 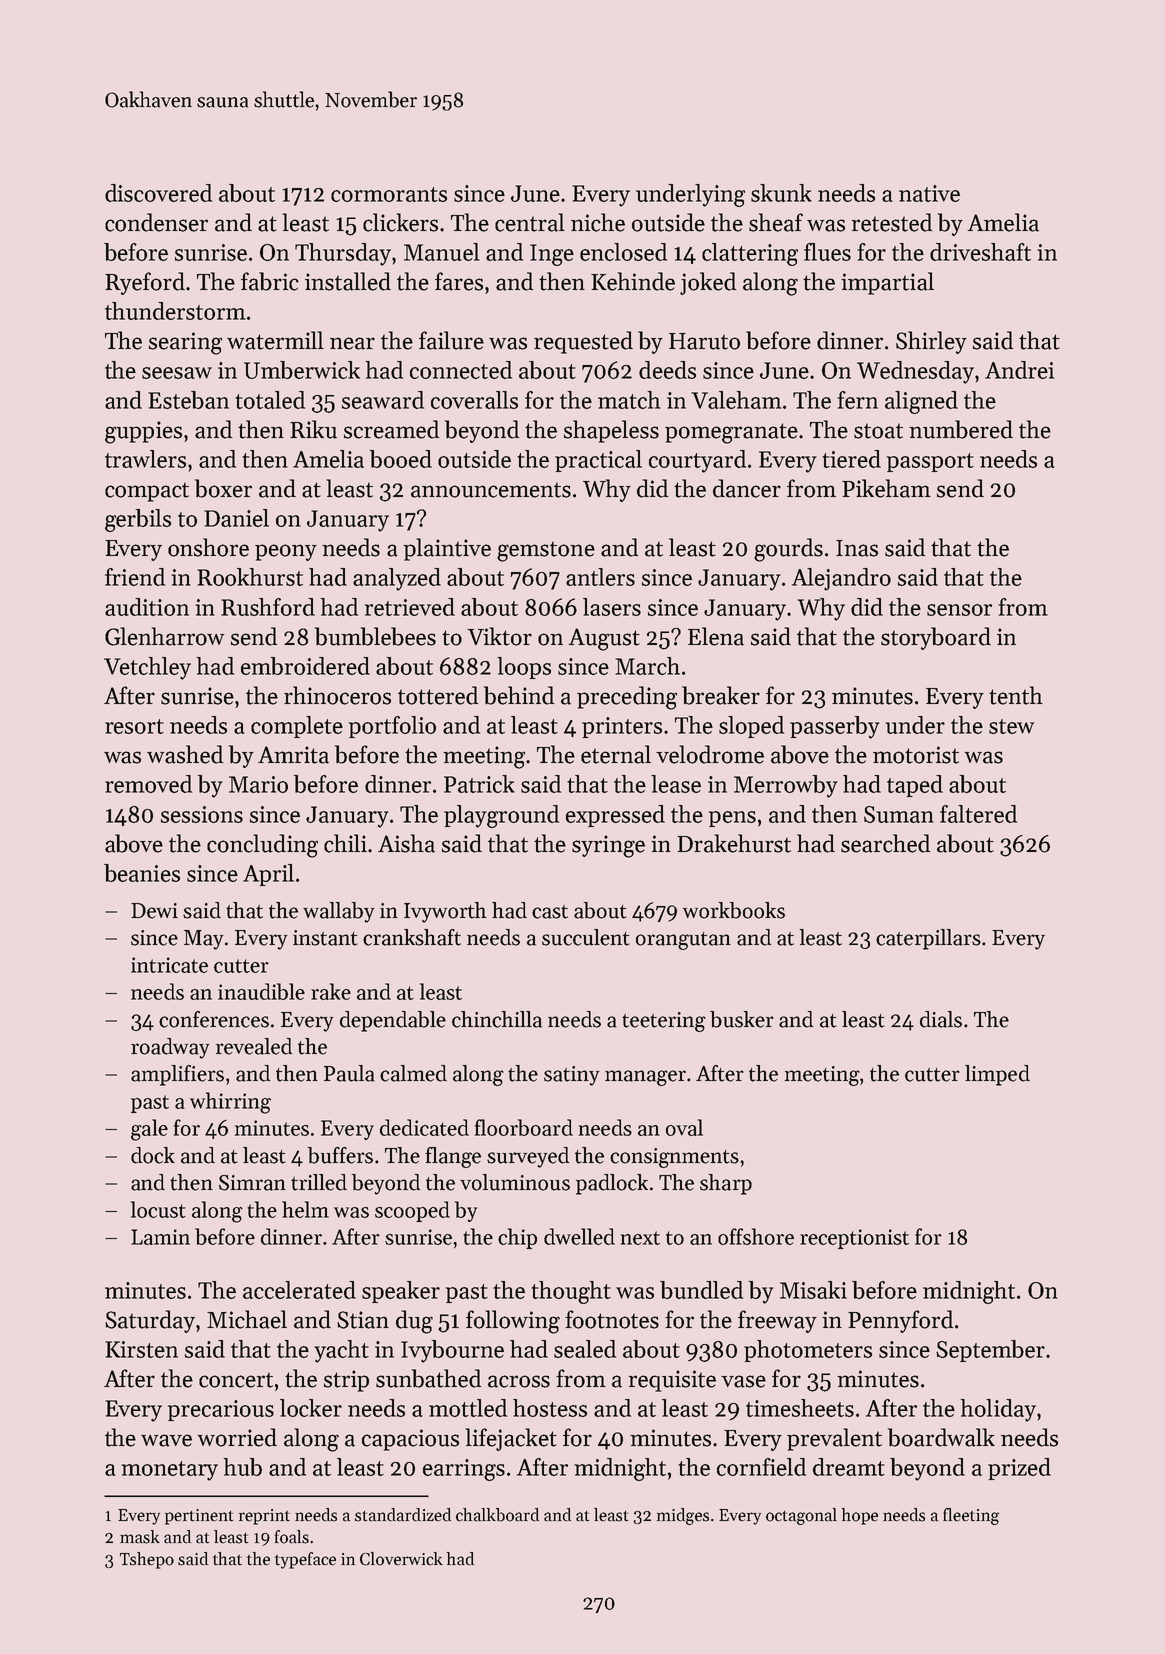 What do you see at coordinates (971, 1516) in the screenshot?
I see `fleeting` at bounding box center [971, 1516].
